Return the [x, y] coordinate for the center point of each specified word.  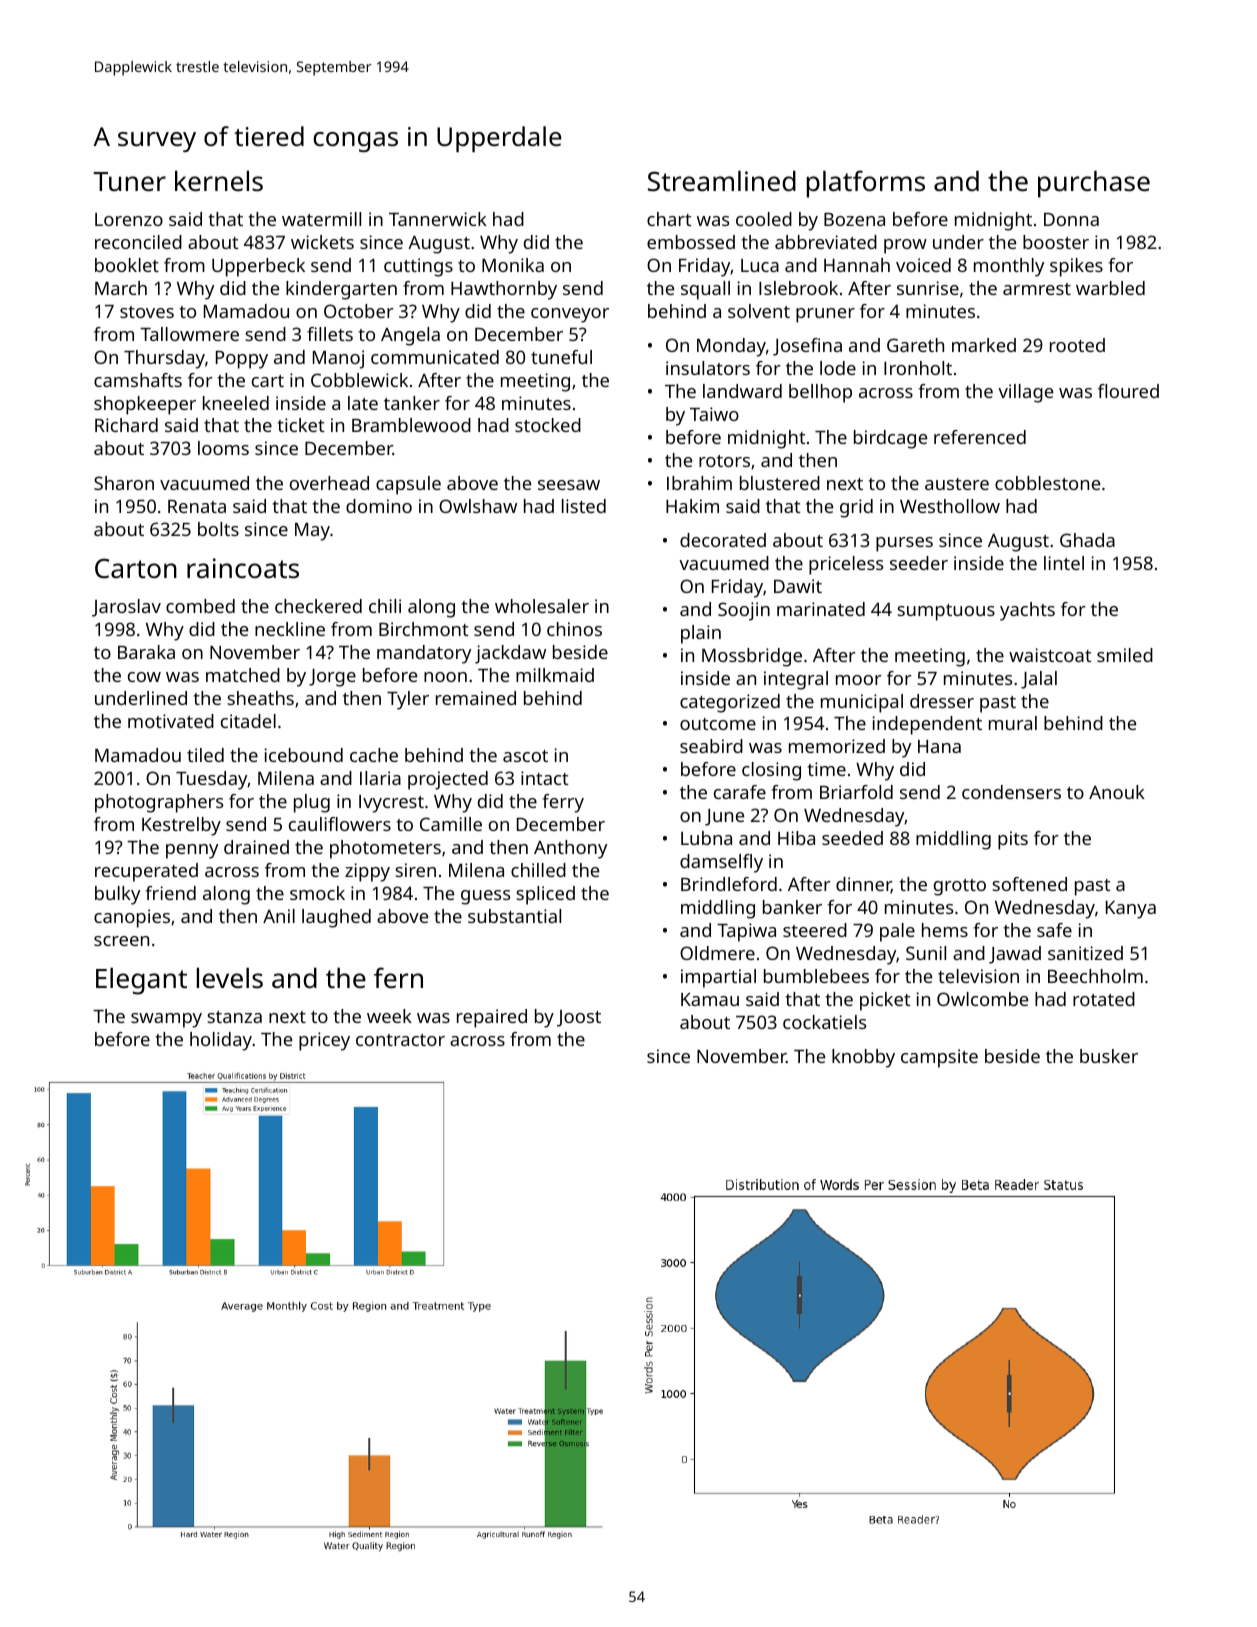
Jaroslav [126, 608]
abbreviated [826, 242]
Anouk [1117, 792]
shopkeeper [145, 405]
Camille [451, 824]
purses [904, 544]
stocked [548, 425]
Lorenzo [129, 219]
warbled [1110, 288]
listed [584, 506]
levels [230, 978]
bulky [117, 895]
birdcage [890, 439]
